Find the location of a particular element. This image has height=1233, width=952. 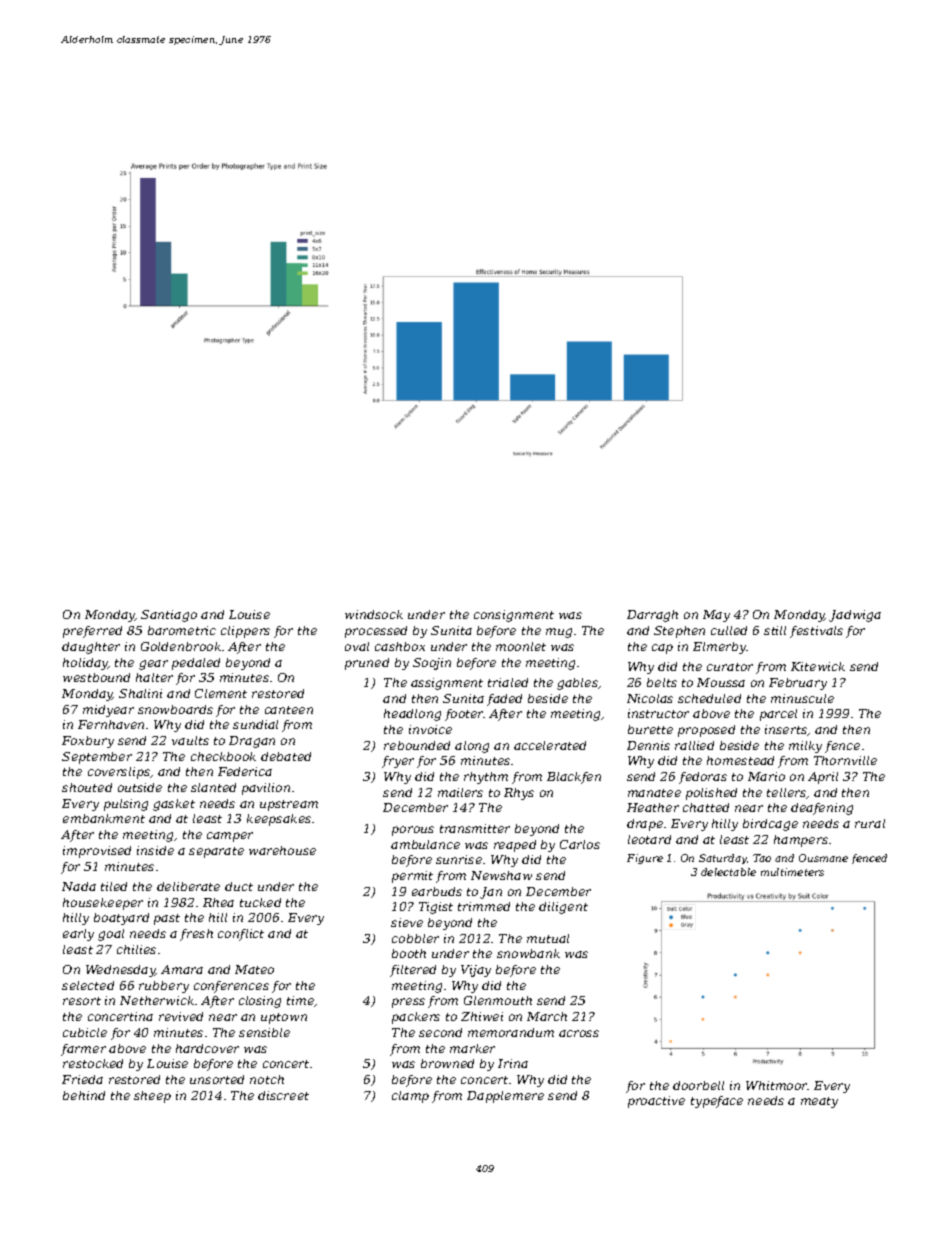

meaty is located at coordinates (819, 1102).
